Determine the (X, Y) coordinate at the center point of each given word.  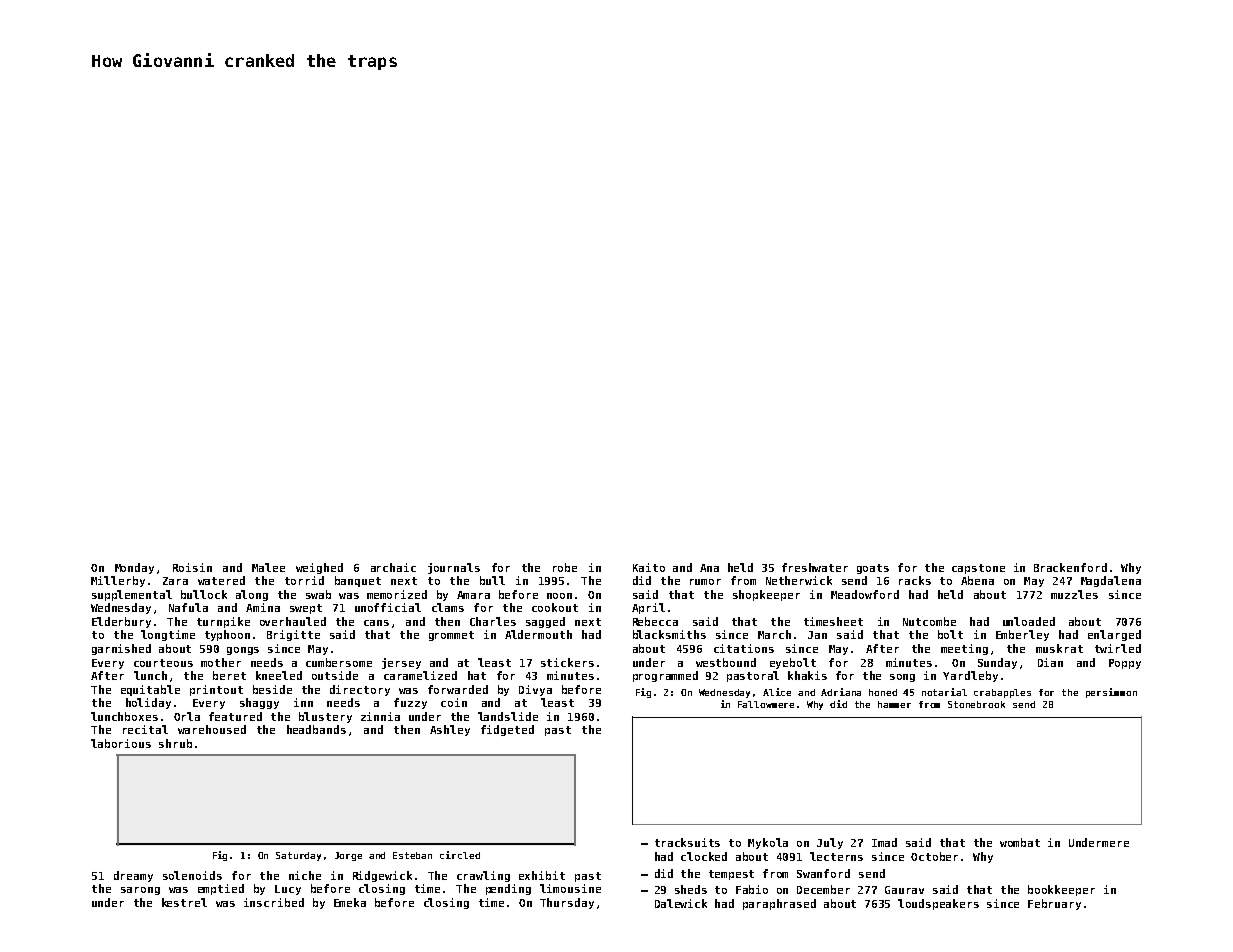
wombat (1020, 842)
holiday (148, 703)
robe (565, 567)
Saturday (298, 856)
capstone (978, 569)
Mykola (768, 843)
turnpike (223, 622)
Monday (134, 568)
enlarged (1114, 635)
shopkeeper (766, 595)
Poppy (1125, 664)
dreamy (133, 876)
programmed (665, 676)
